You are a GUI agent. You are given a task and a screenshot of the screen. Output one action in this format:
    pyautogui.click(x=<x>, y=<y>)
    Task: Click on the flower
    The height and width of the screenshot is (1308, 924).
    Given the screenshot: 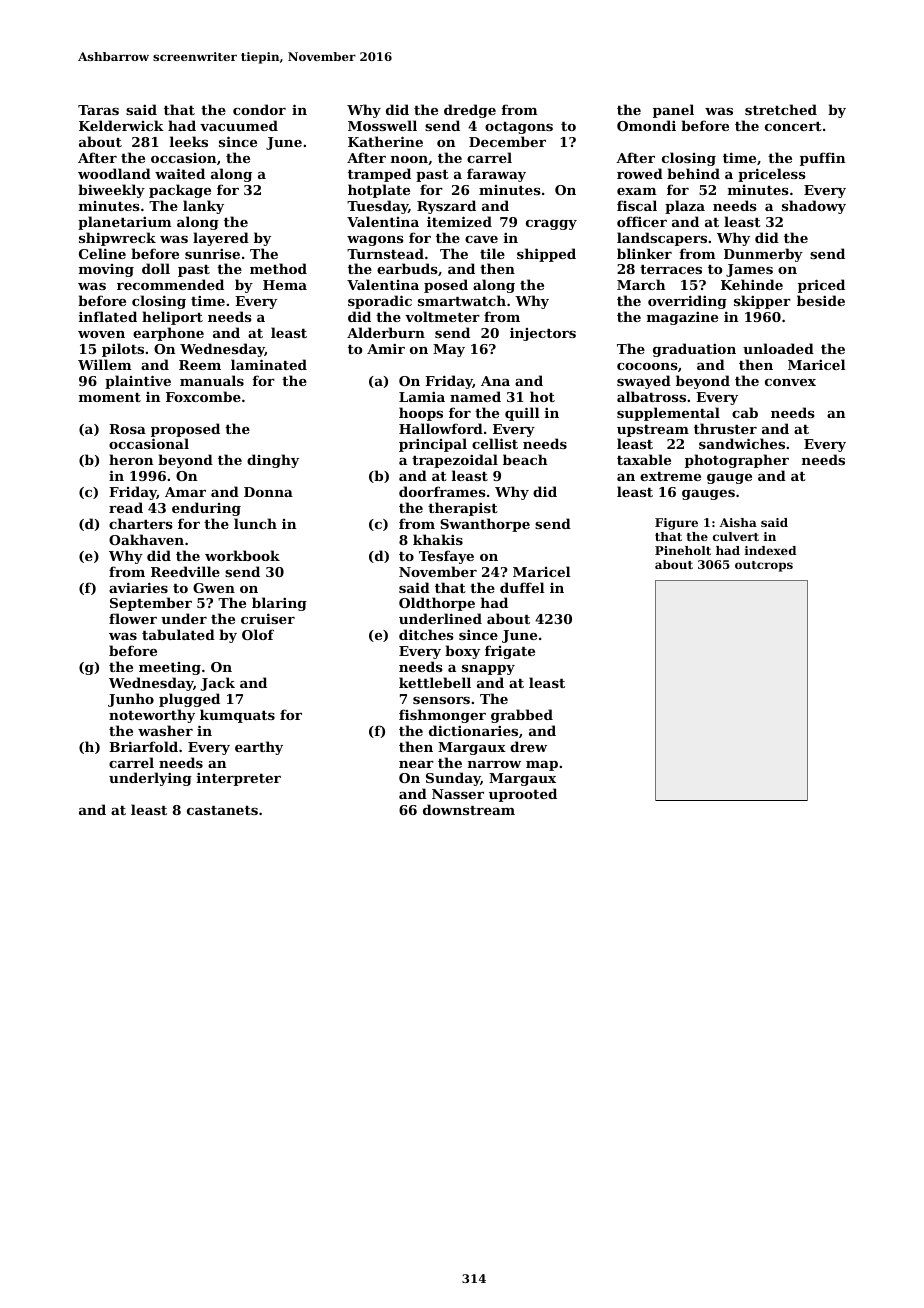 What is the action you would take?
    pyautogui.click(x=133, y=618)
